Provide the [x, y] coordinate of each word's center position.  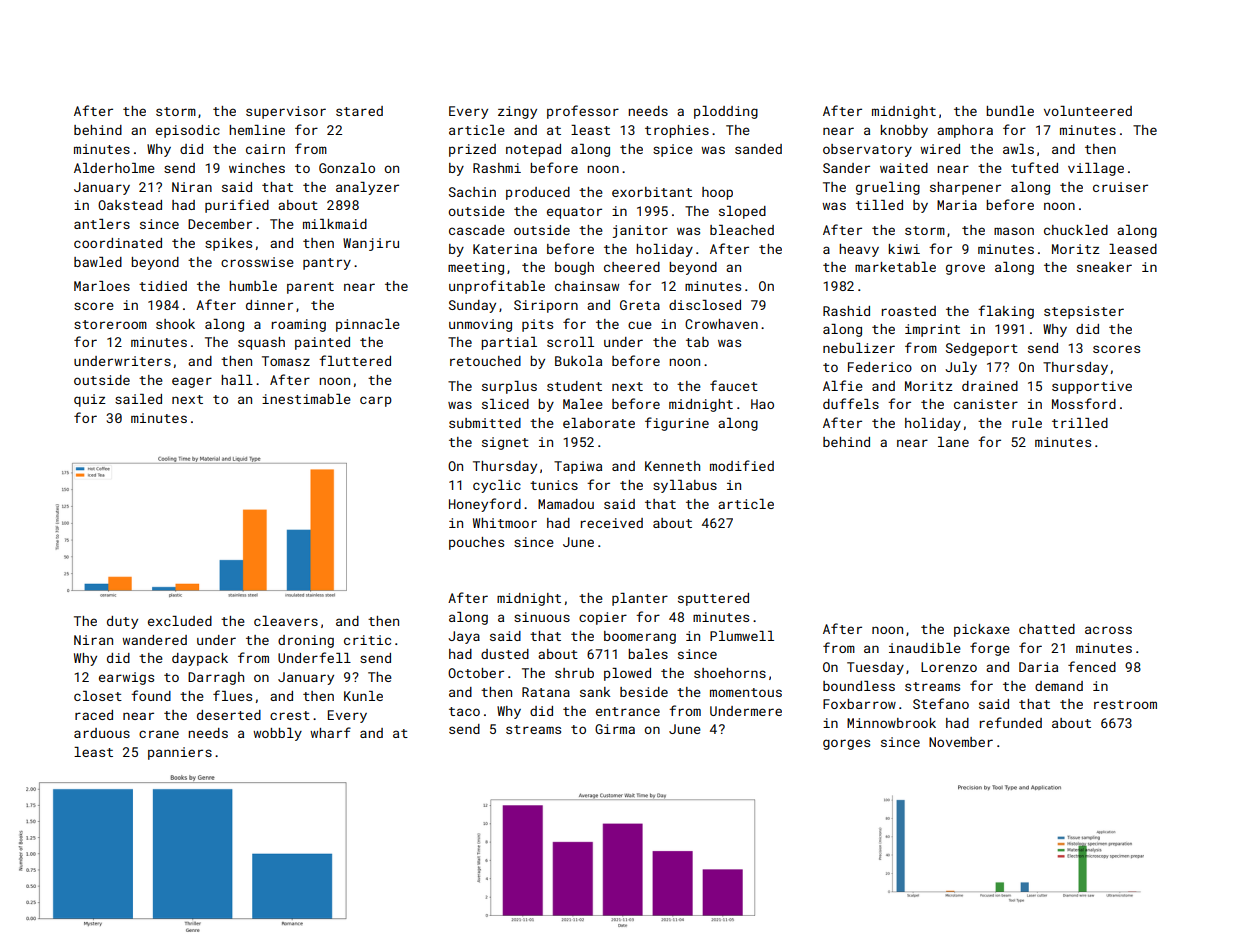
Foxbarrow [859, 704]
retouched [485, 361]
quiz [90, 400]
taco [464, 711]
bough [574, 268]
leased [1133, 249]
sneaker [1104, 267]
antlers [102, 224]
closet [98, 696]
